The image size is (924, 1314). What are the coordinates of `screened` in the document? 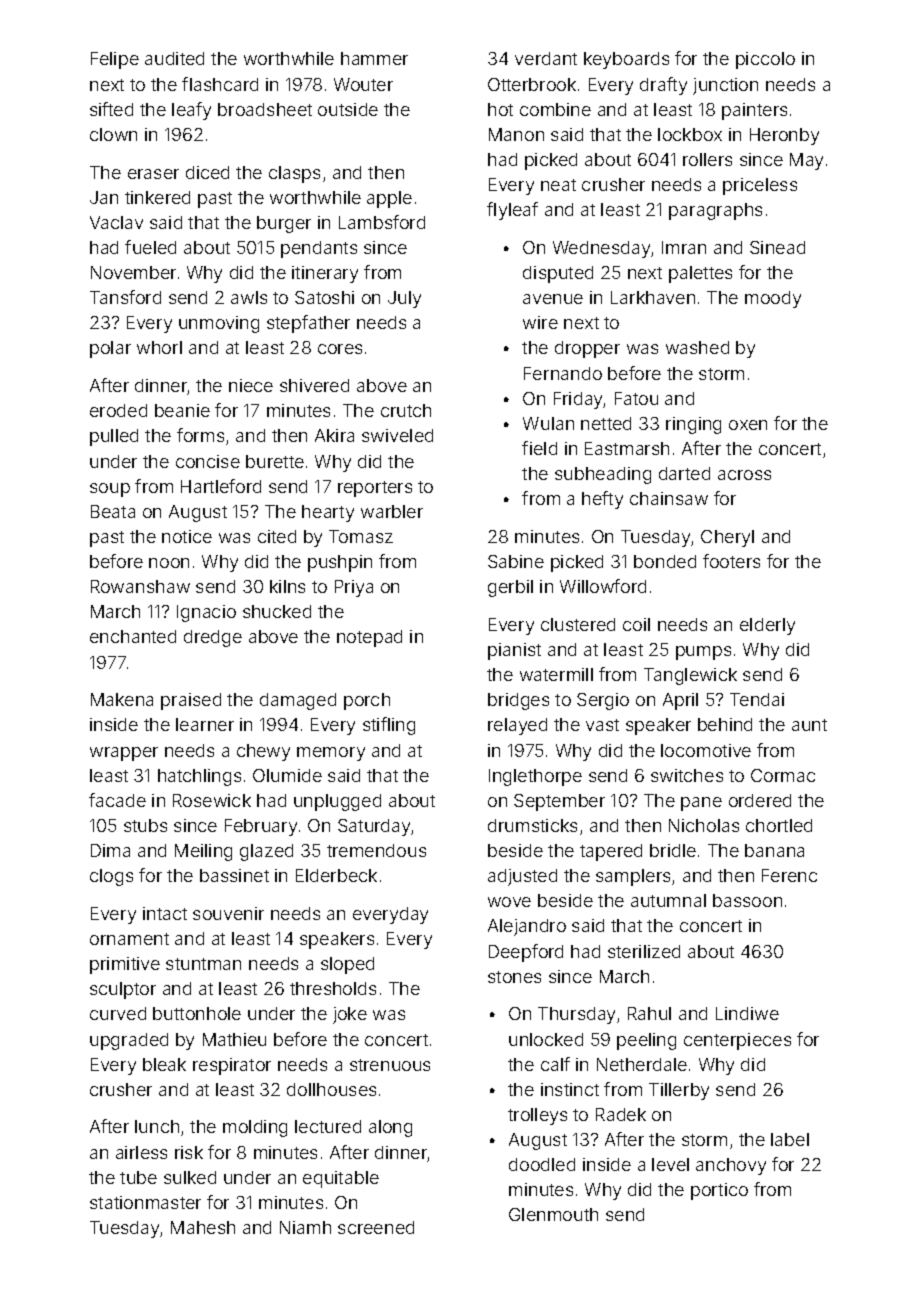 It's located at (376, 1227).
